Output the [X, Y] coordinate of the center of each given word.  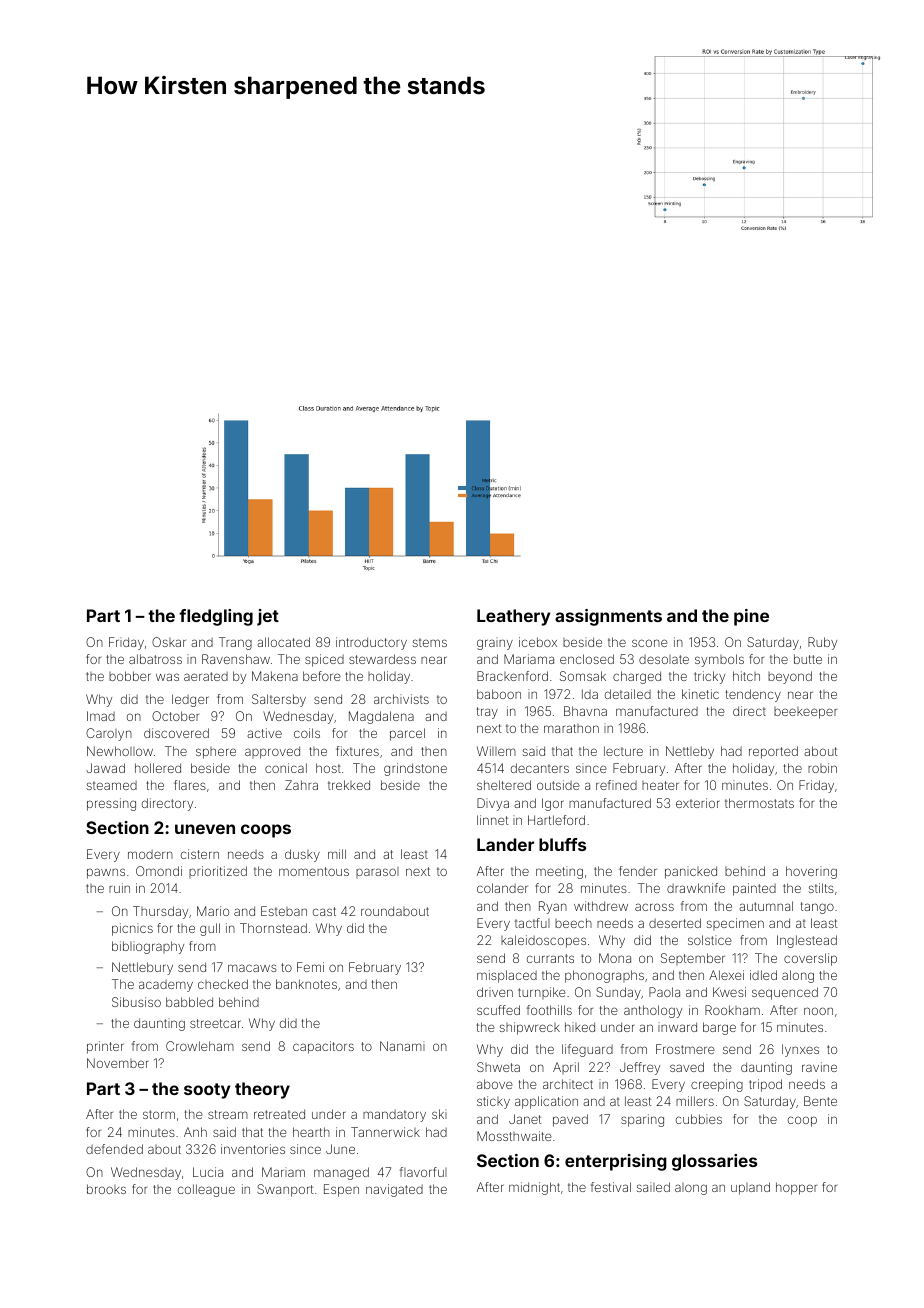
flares [190, 785]
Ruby [822, 643]
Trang [235, 643]
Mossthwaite [514, 1136]
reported [773, 752]
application [546, 1102]
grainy [495, 643]
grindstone [415, 769]
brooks [106, 1189]
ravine [819, 1067]
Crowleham [200, 1046]
